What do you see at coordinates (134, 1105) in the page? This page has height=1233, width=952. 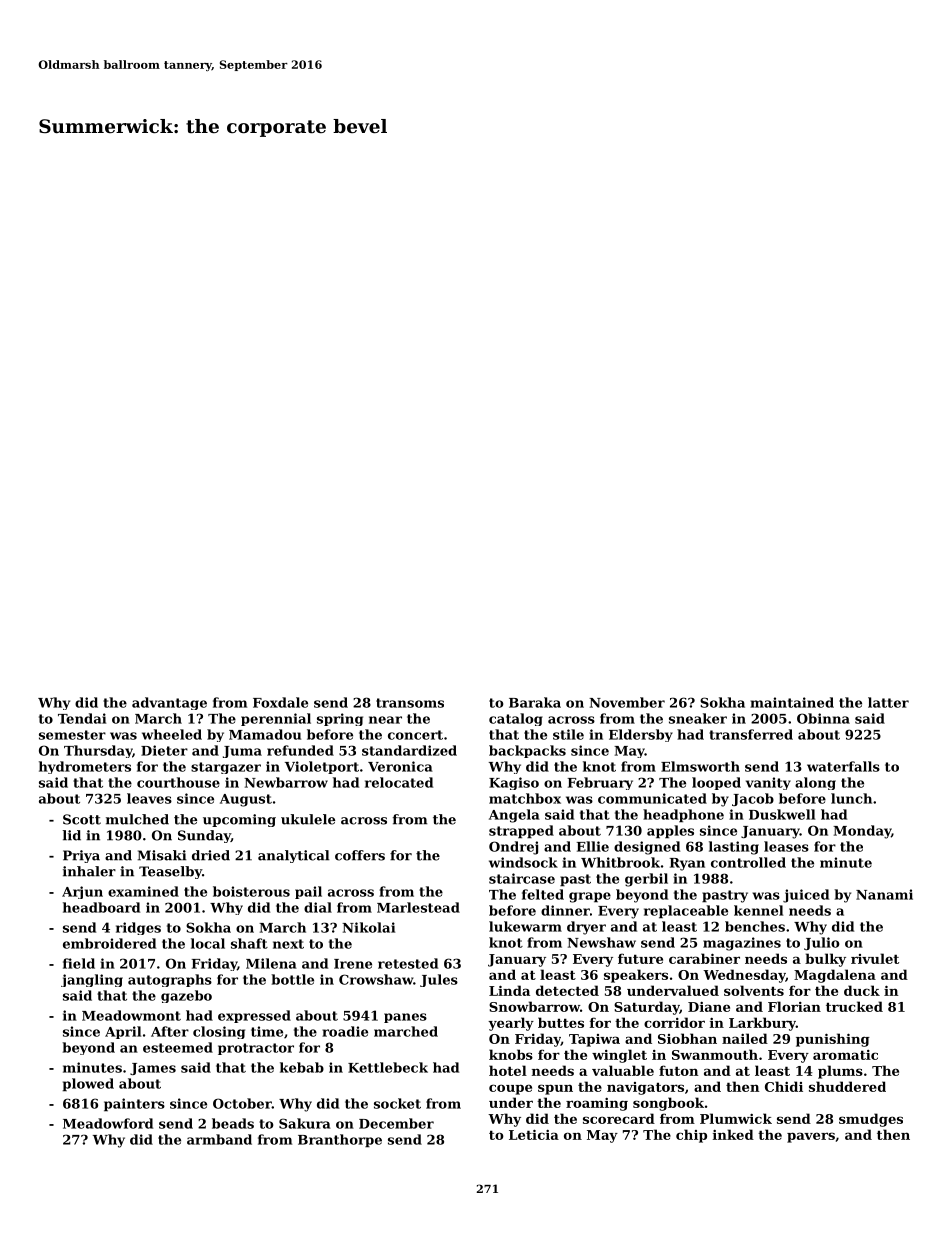 I see `painters` at bounding box center [134, 1105].
